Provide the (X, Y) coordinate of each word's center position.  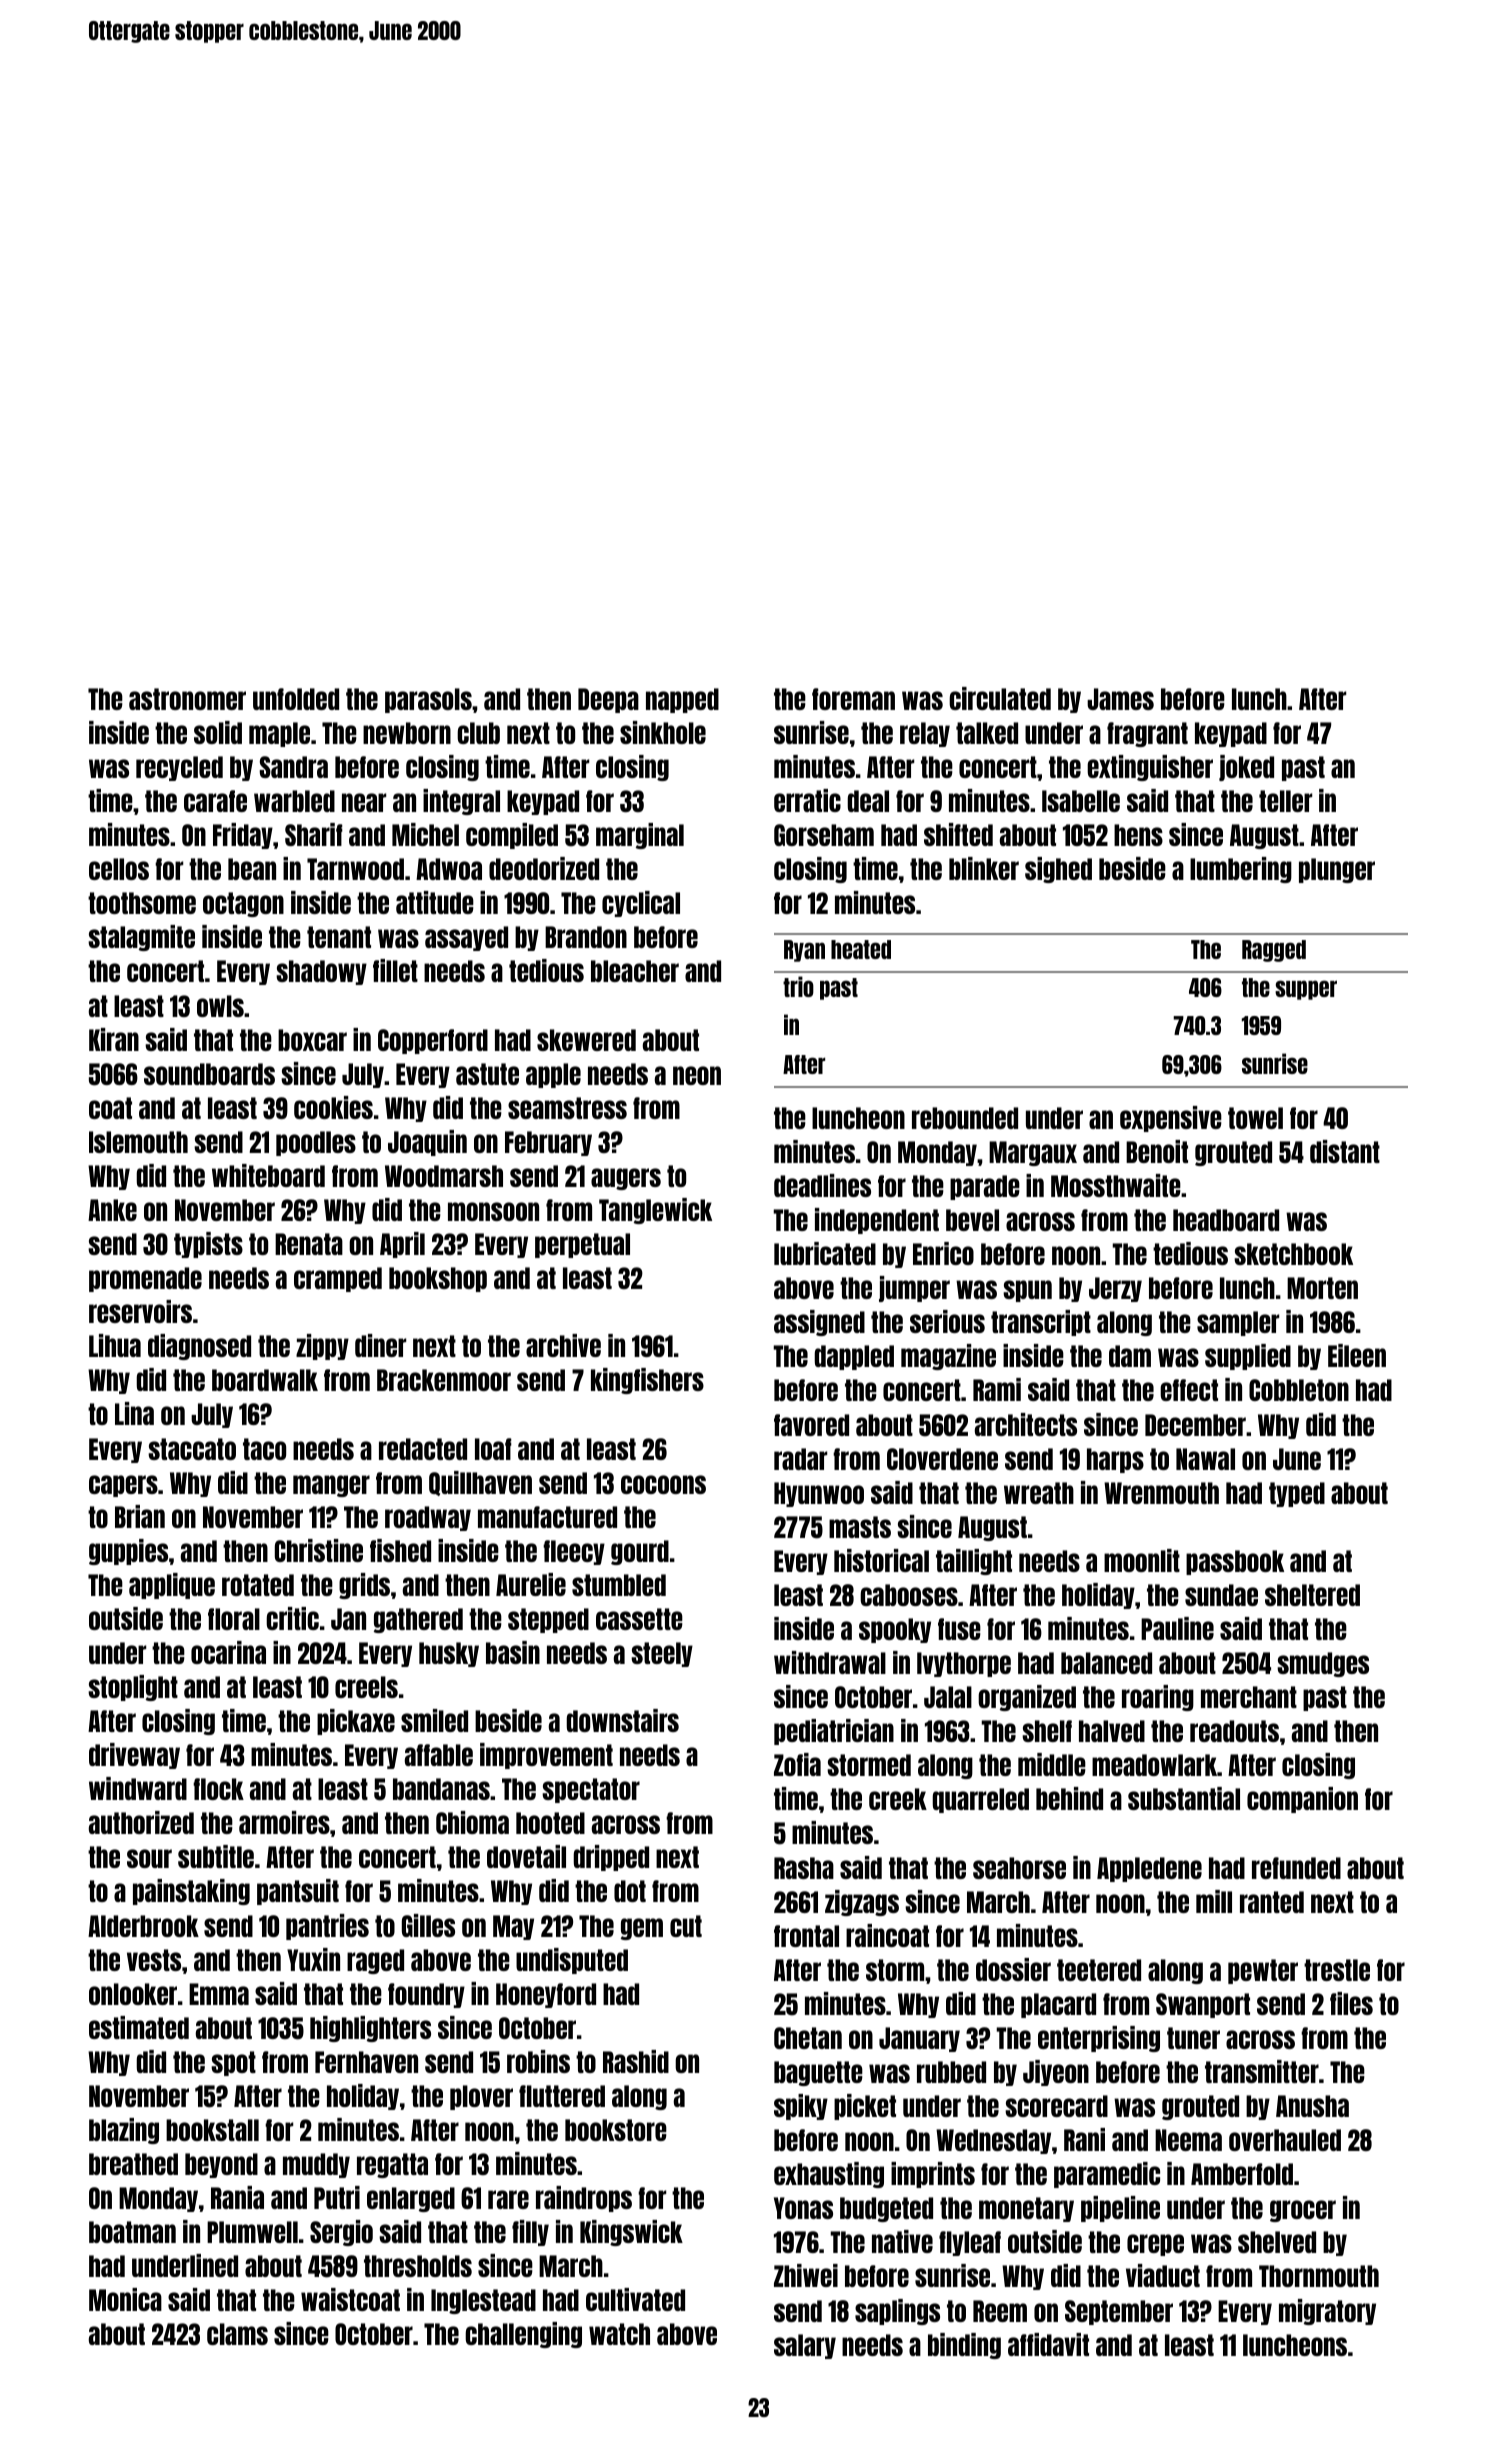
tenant (339, 937)
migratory (1327, 2312)
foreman (853, 699)
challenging (523, 2335)
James (1120, 699)
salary (805, 2346)
